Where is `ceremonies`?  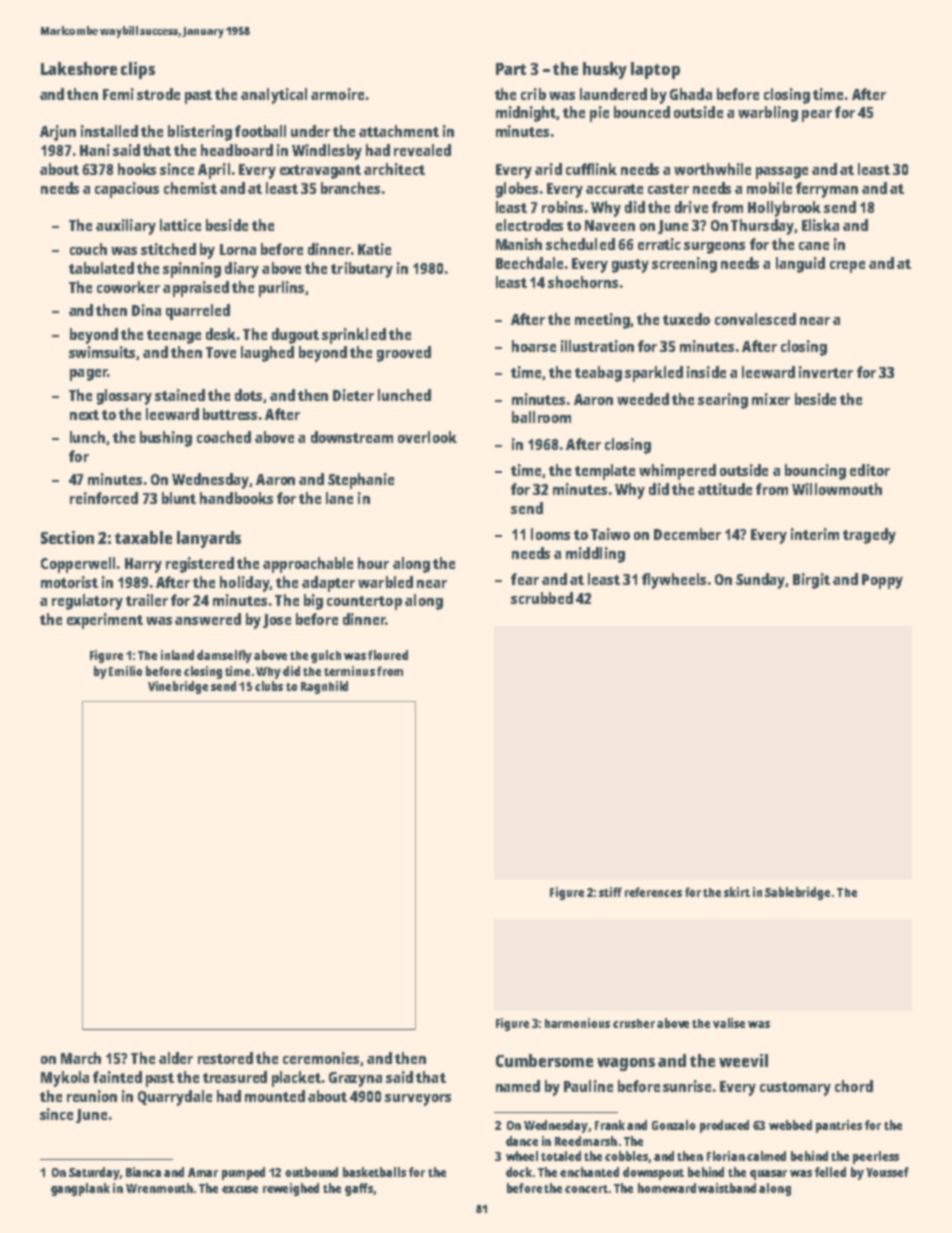 ceremonies is located at coordinates (321, 1058).
